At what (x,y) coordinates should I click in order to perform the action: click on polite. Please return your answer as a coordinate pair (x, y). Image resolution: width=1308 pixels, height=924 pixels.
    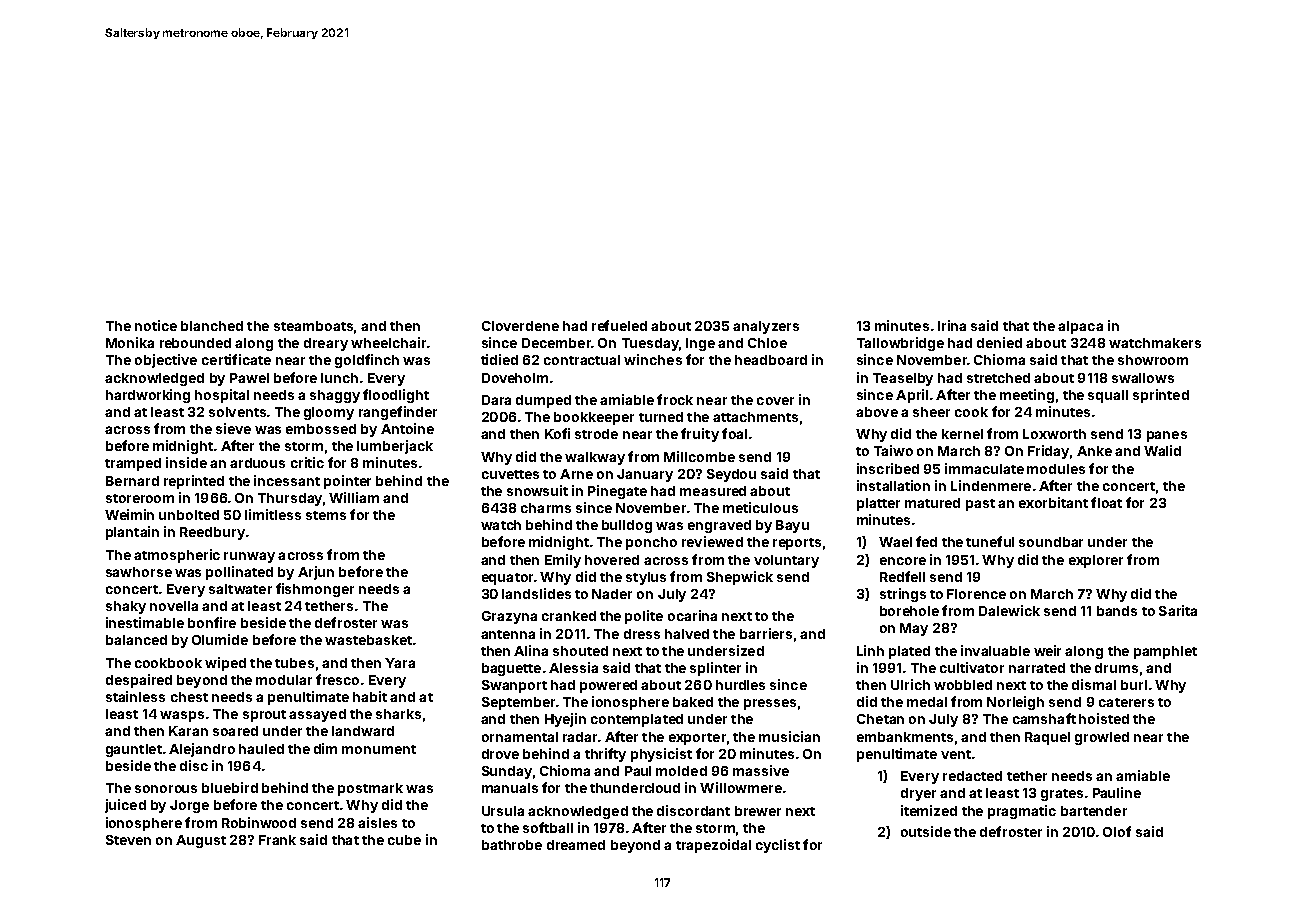
    Looking at the image, I should click on (644, 617).
